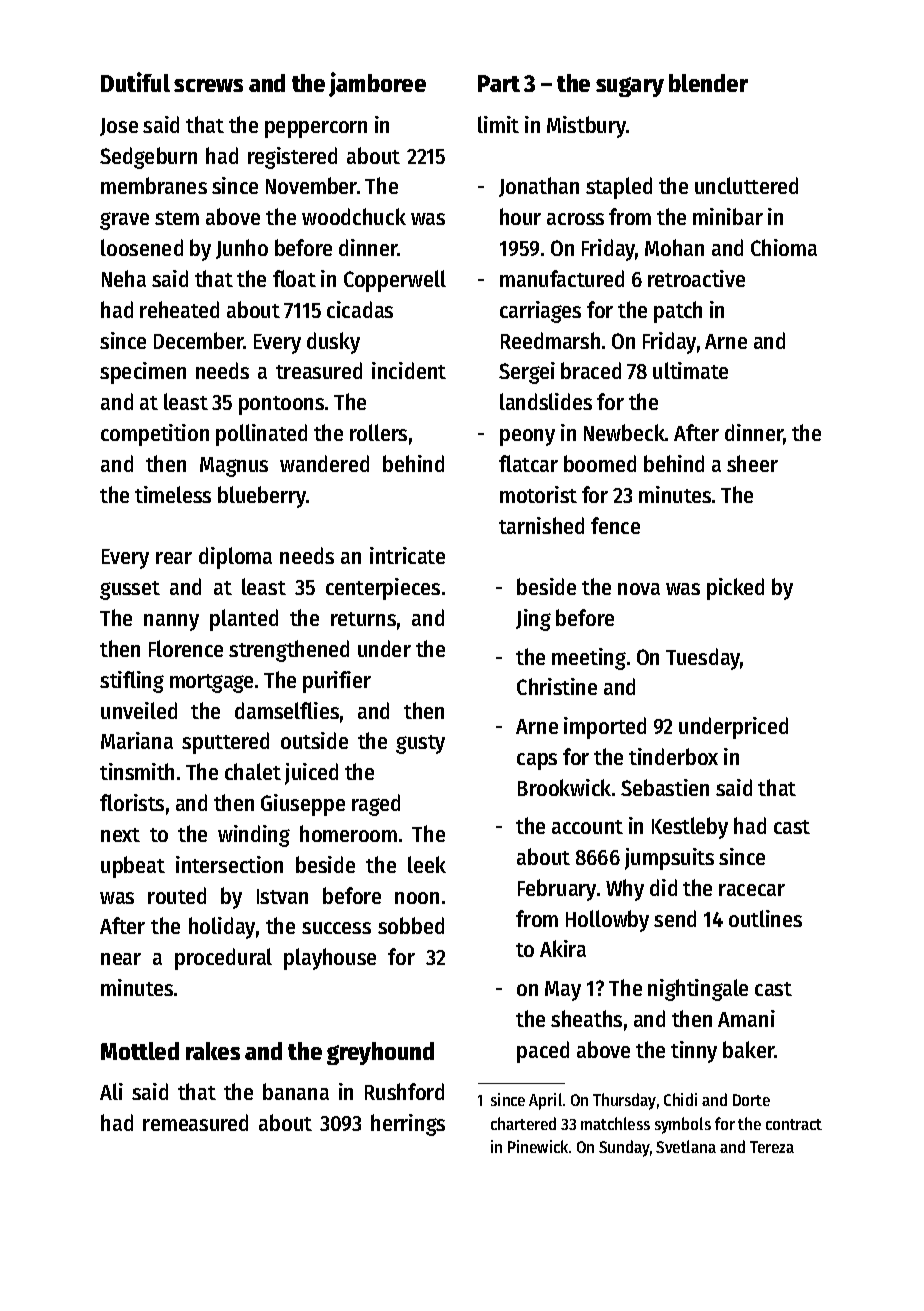  Describe the element at coordinates (499, 83) in the screenshot. I see `Part` at that location.
